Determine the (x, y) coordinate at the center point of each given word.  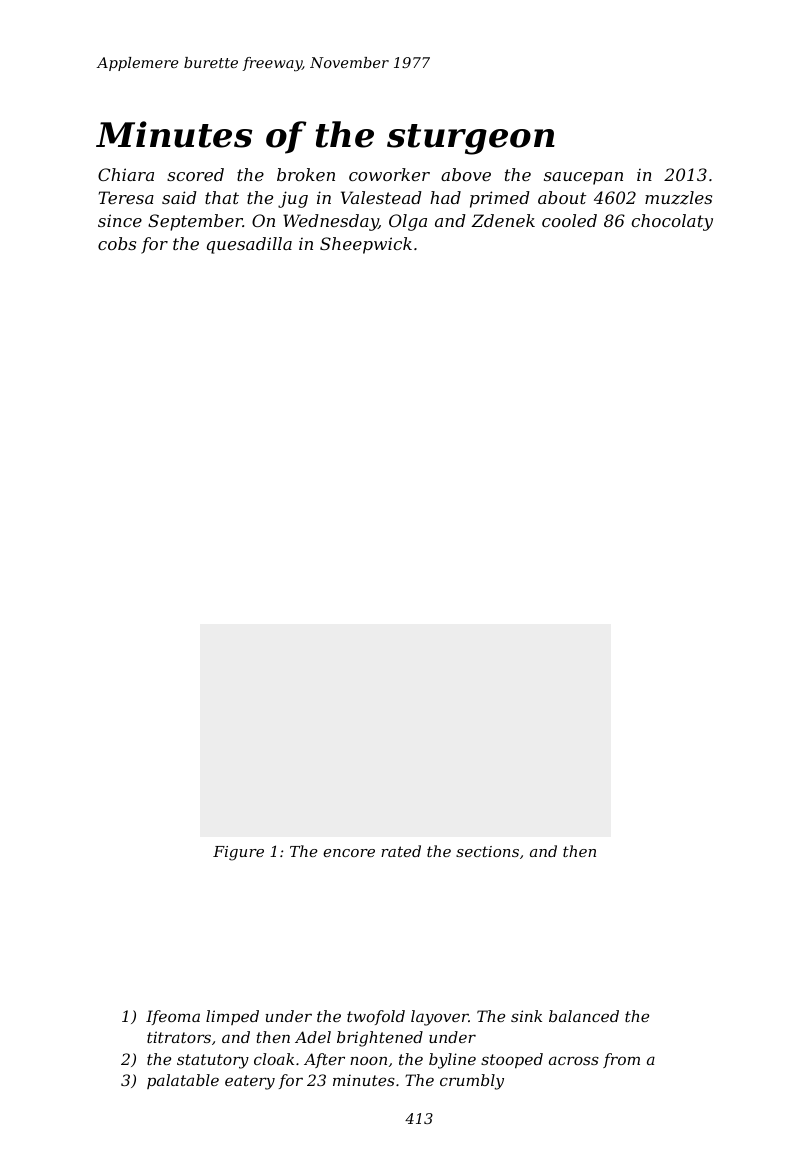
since (120, 220)
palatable (183, 1081)
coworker (389, 174)
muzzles (678, 198)
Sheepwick (366, 245)
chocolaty (672, 222)
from (621, 1060)
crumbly (472, 1082)
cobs (117, 243)
